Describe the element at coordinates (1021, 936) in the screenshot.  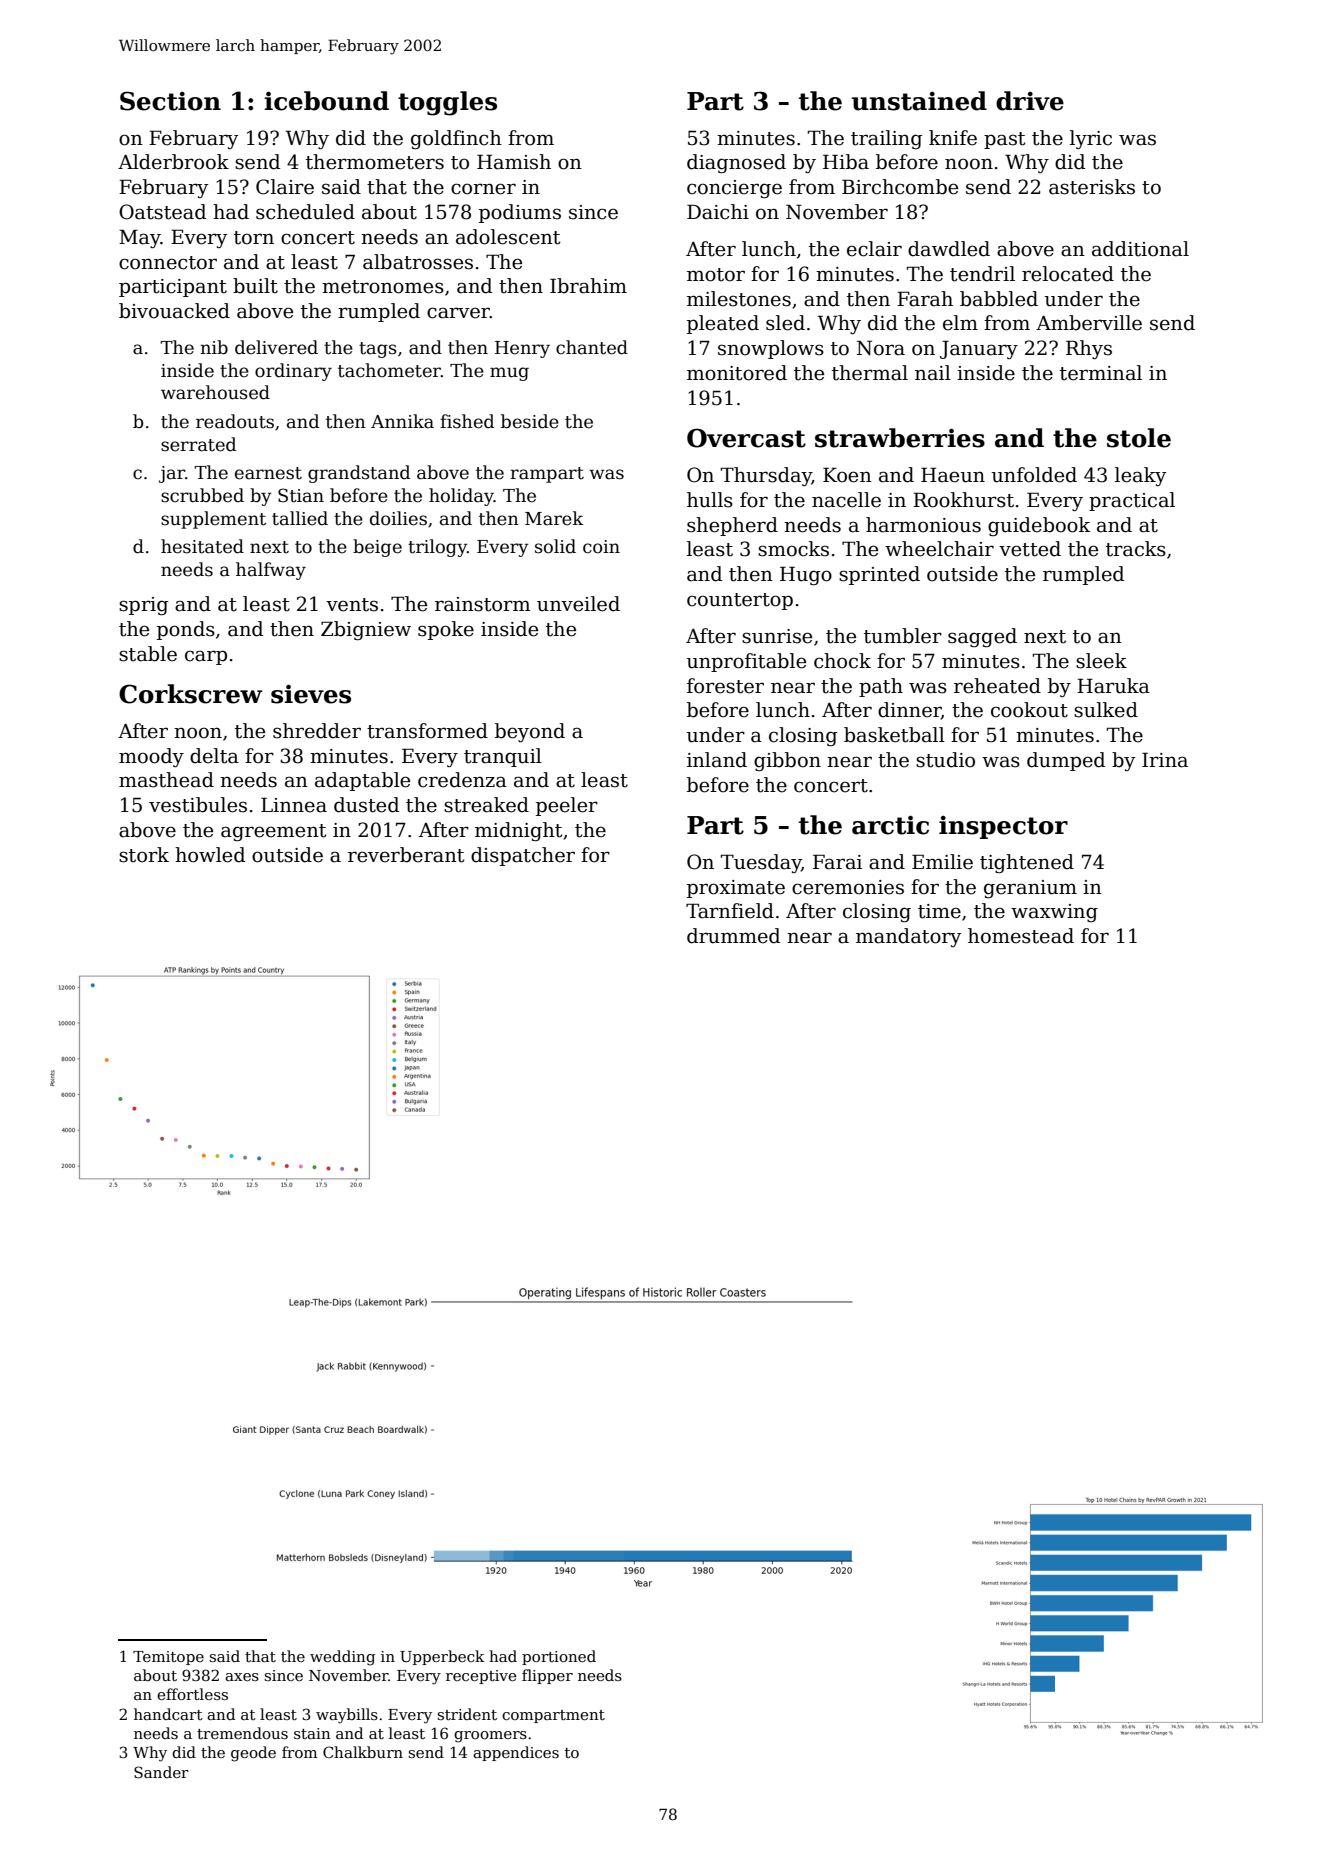
I see `homestead` at that location.
